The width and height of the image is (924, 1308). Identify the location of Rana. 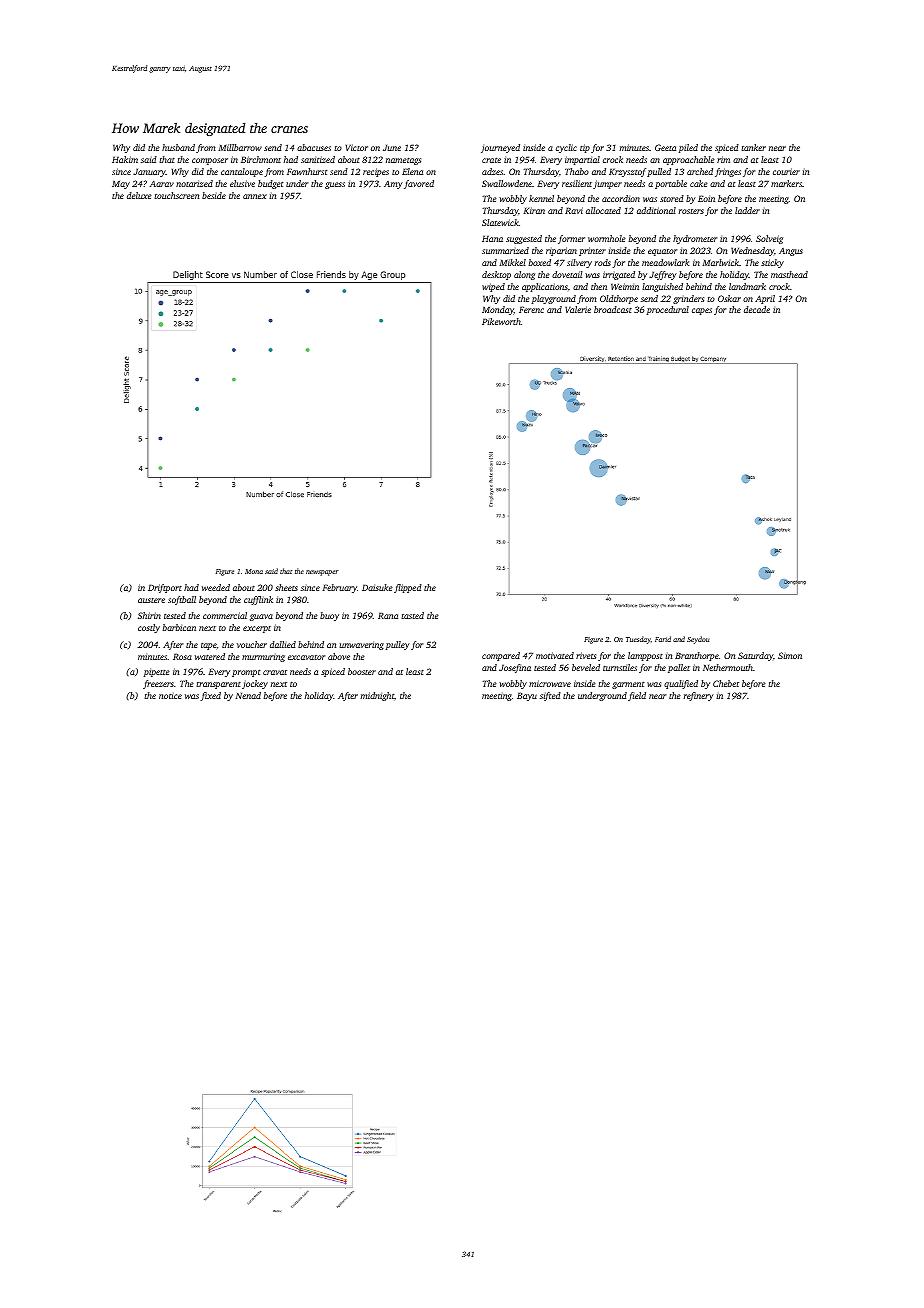
(388, 615).
